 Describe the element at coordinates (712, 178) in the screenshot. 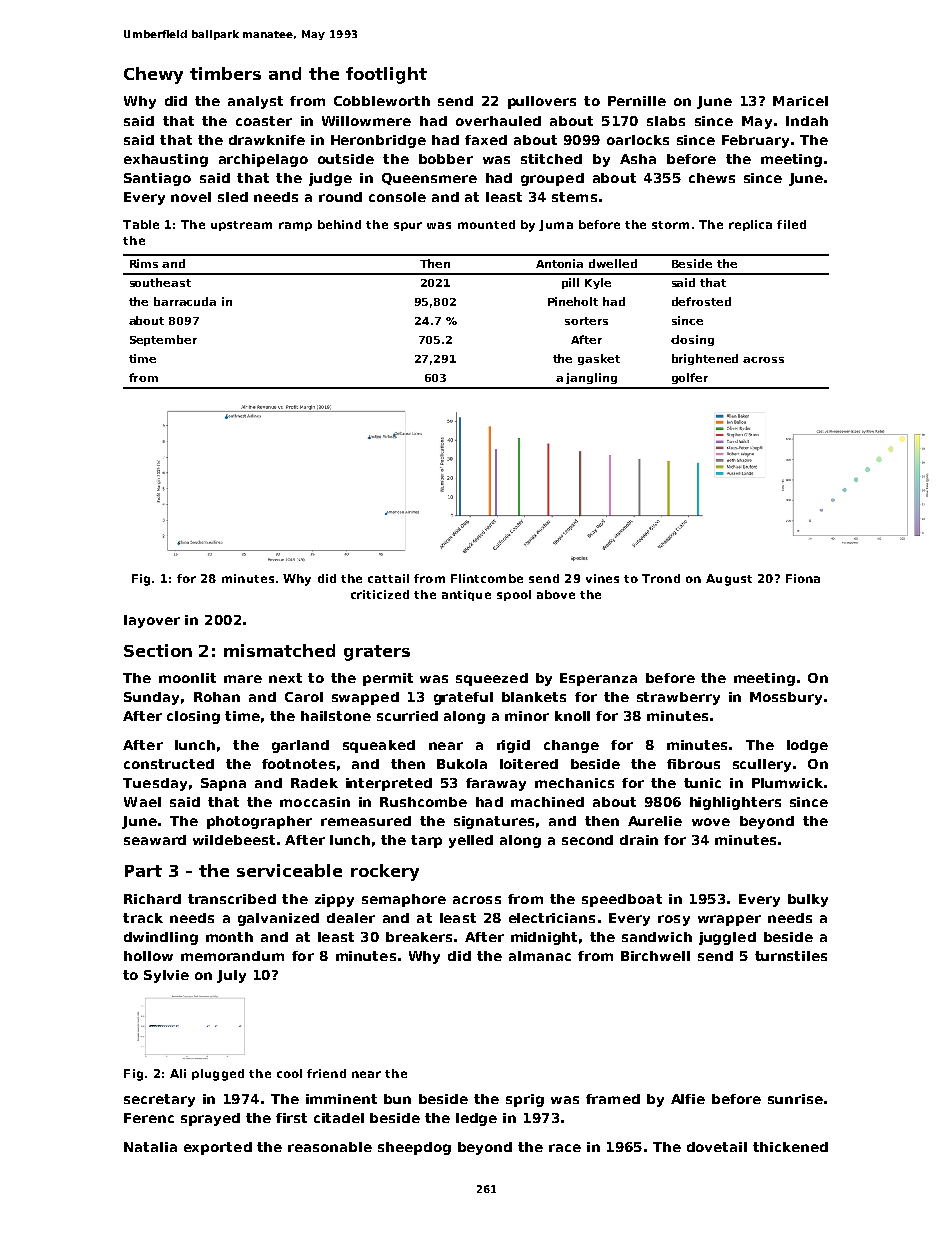

I see `chews` at that location.
